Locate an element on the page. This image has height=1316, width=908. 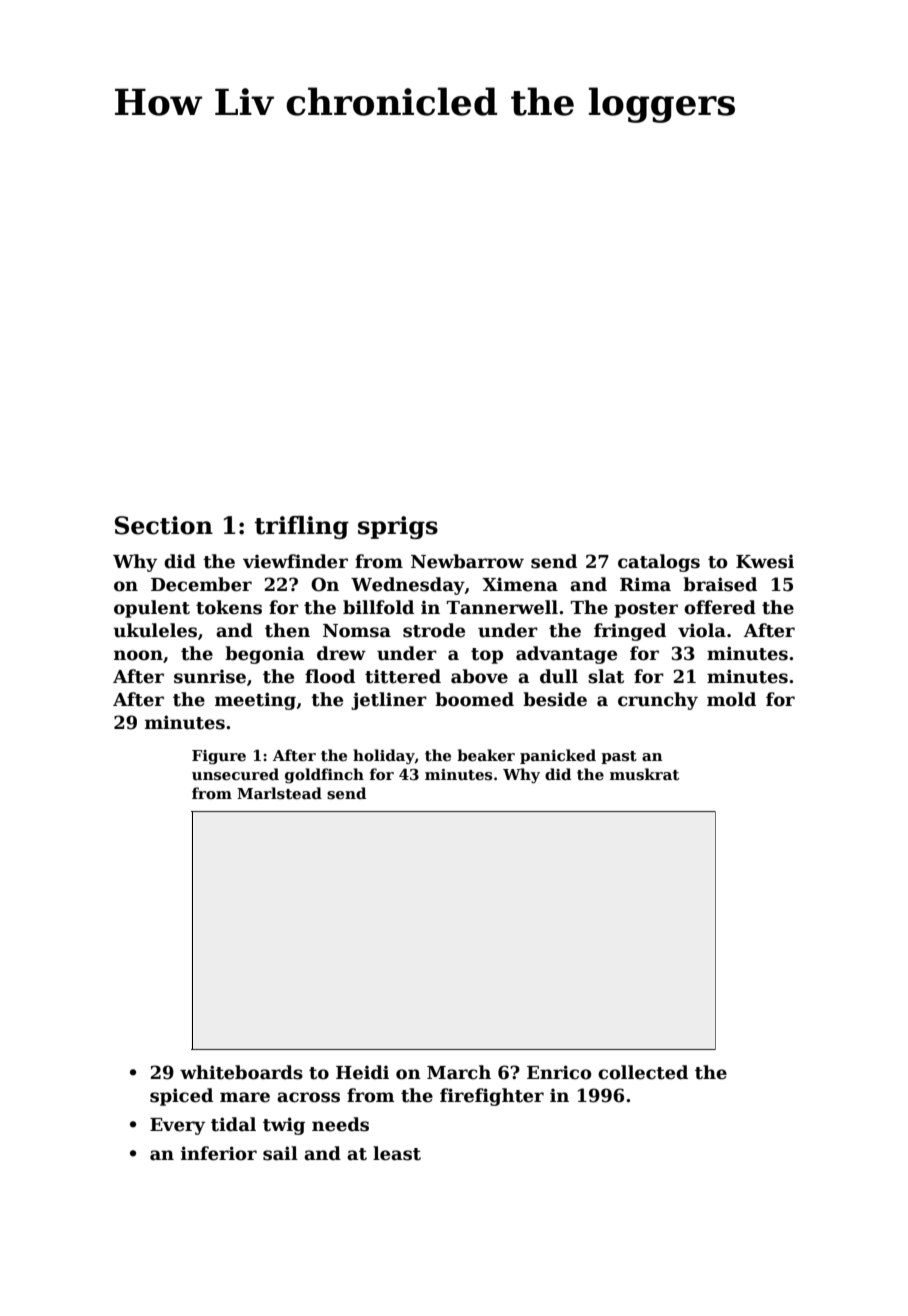
Kwesi is located at coordinates (765, 561).
